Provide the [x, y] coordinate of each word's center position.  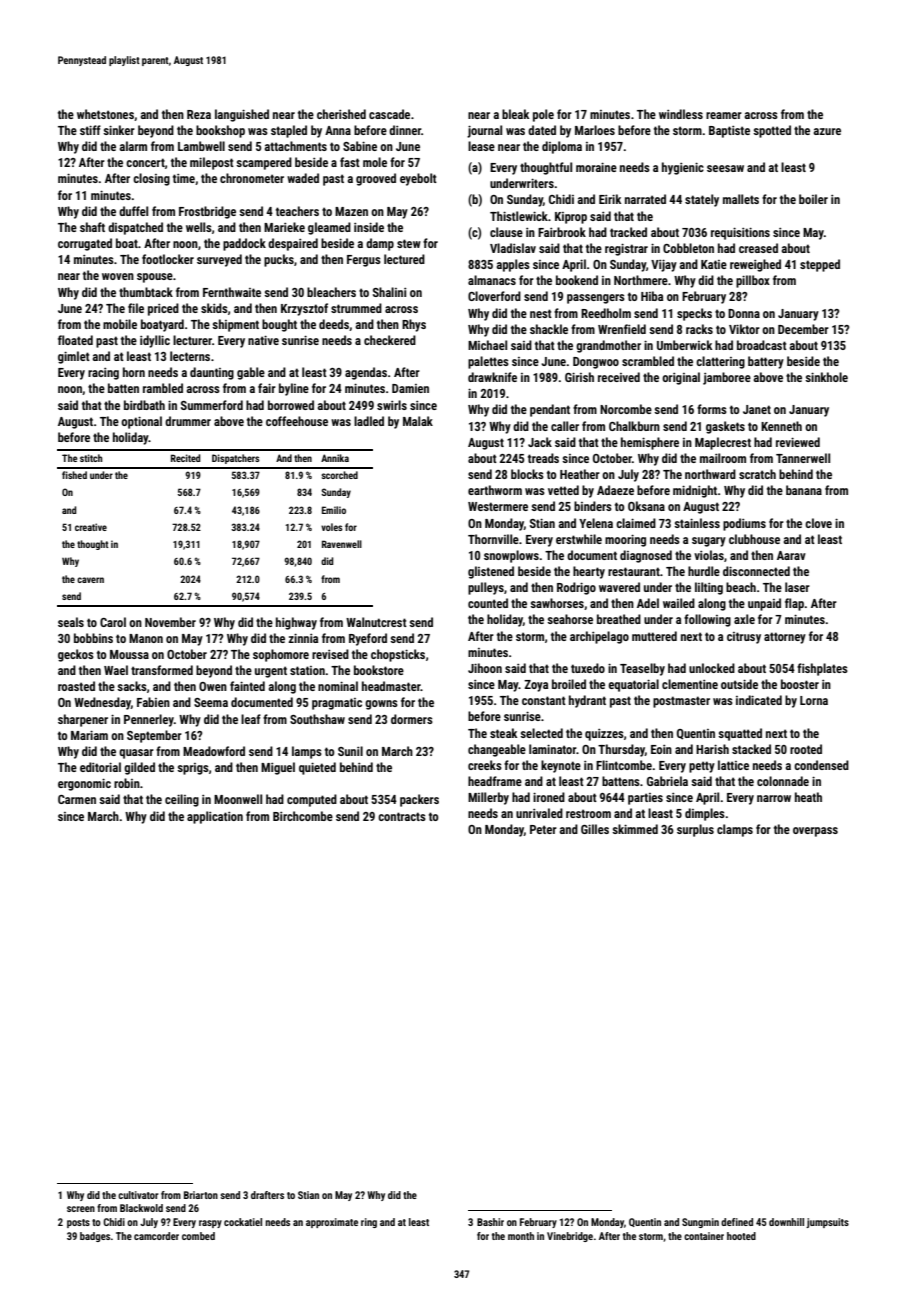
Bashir [490, 1222]
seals [71, 622]
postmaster [681, 702]
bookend [577, 280]
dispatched [135, 228]
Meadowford [214, 751]
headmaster [391, 686]
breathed [619, 619]
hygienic [683, 168]
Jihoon [485, 668]
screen [81, 1209]
